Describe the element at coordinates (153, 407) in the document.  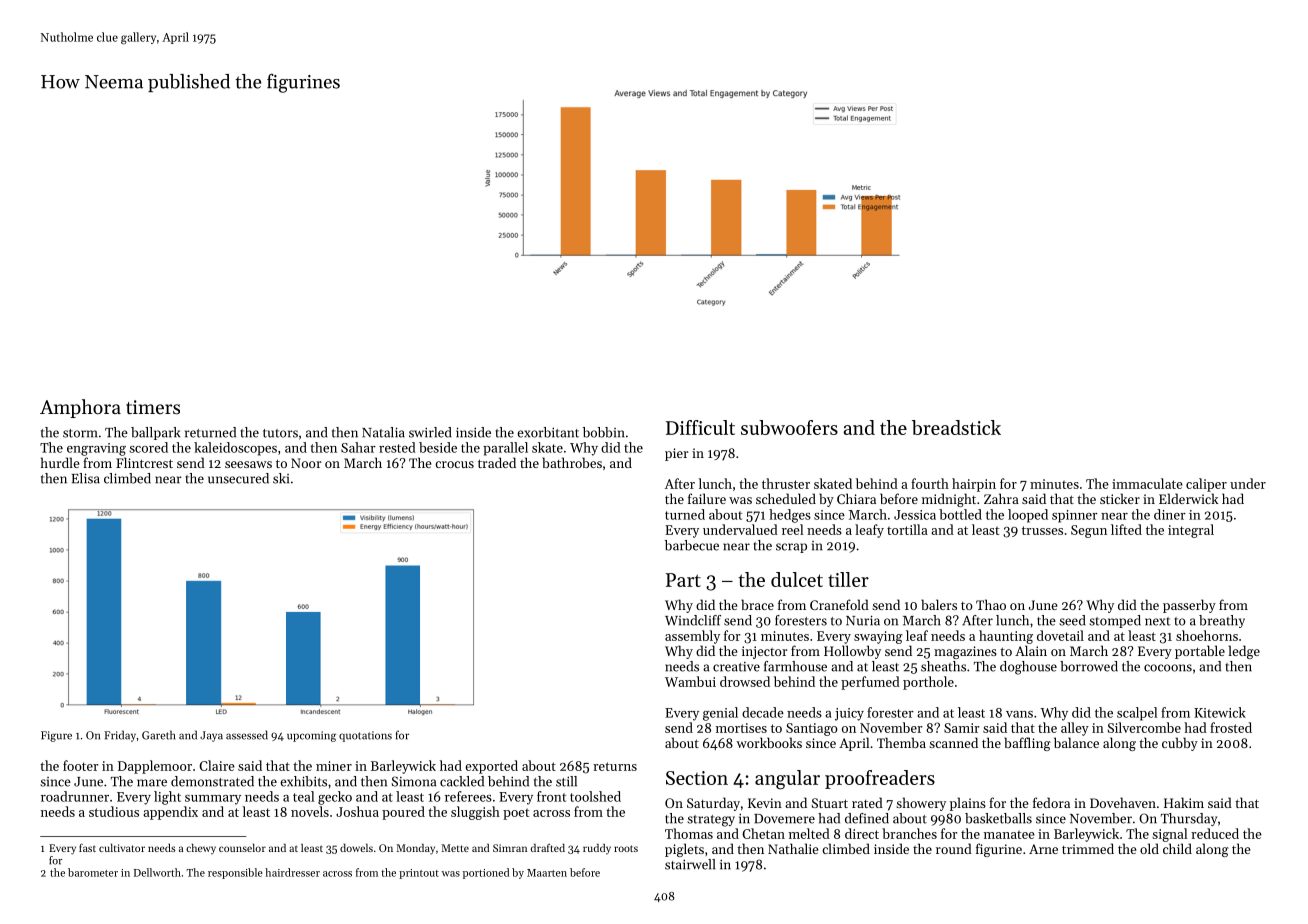
I see `timers` at that location.
